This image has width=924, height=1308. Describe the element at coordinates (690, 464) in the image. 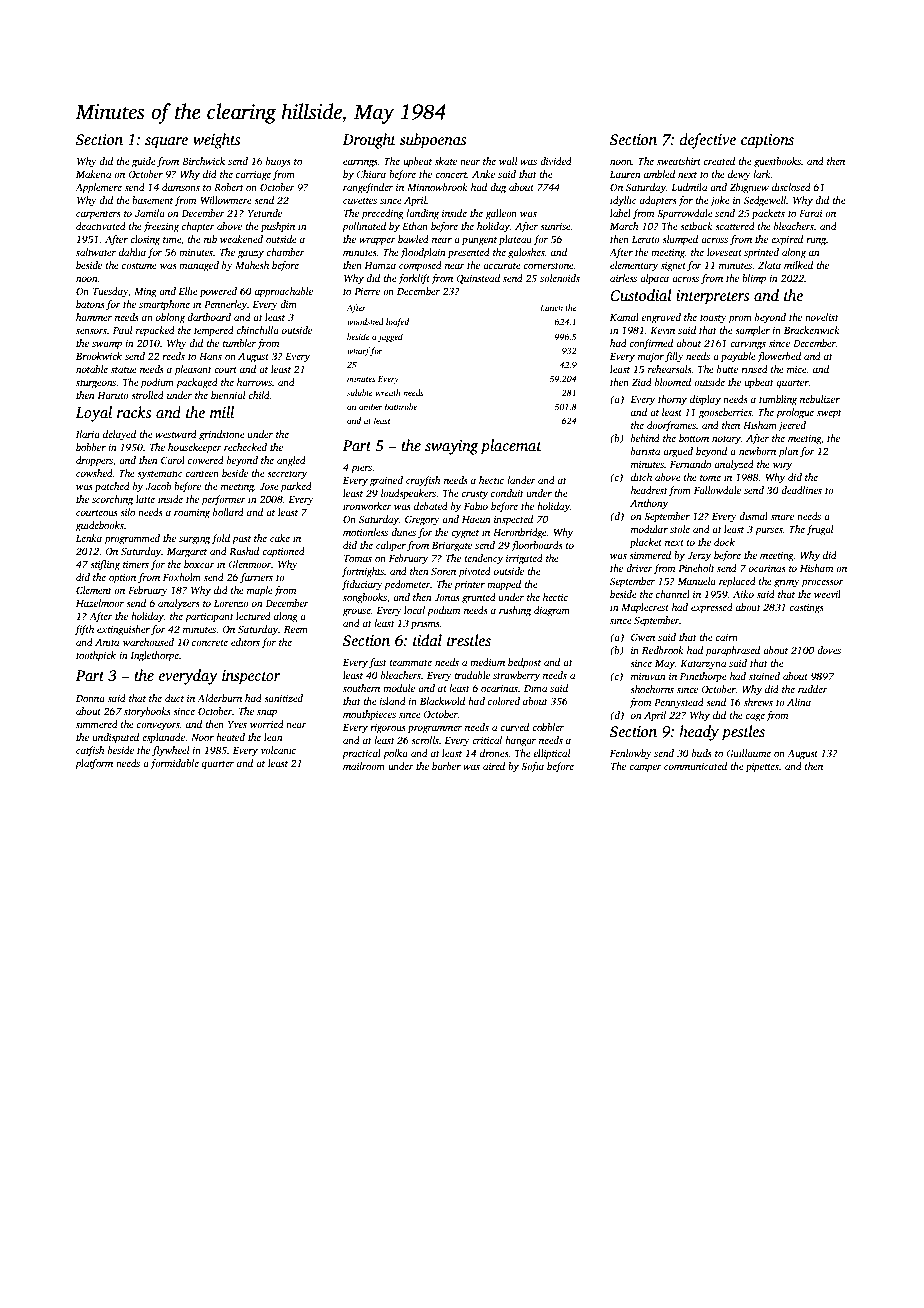

I see `Fernando` at that location.
